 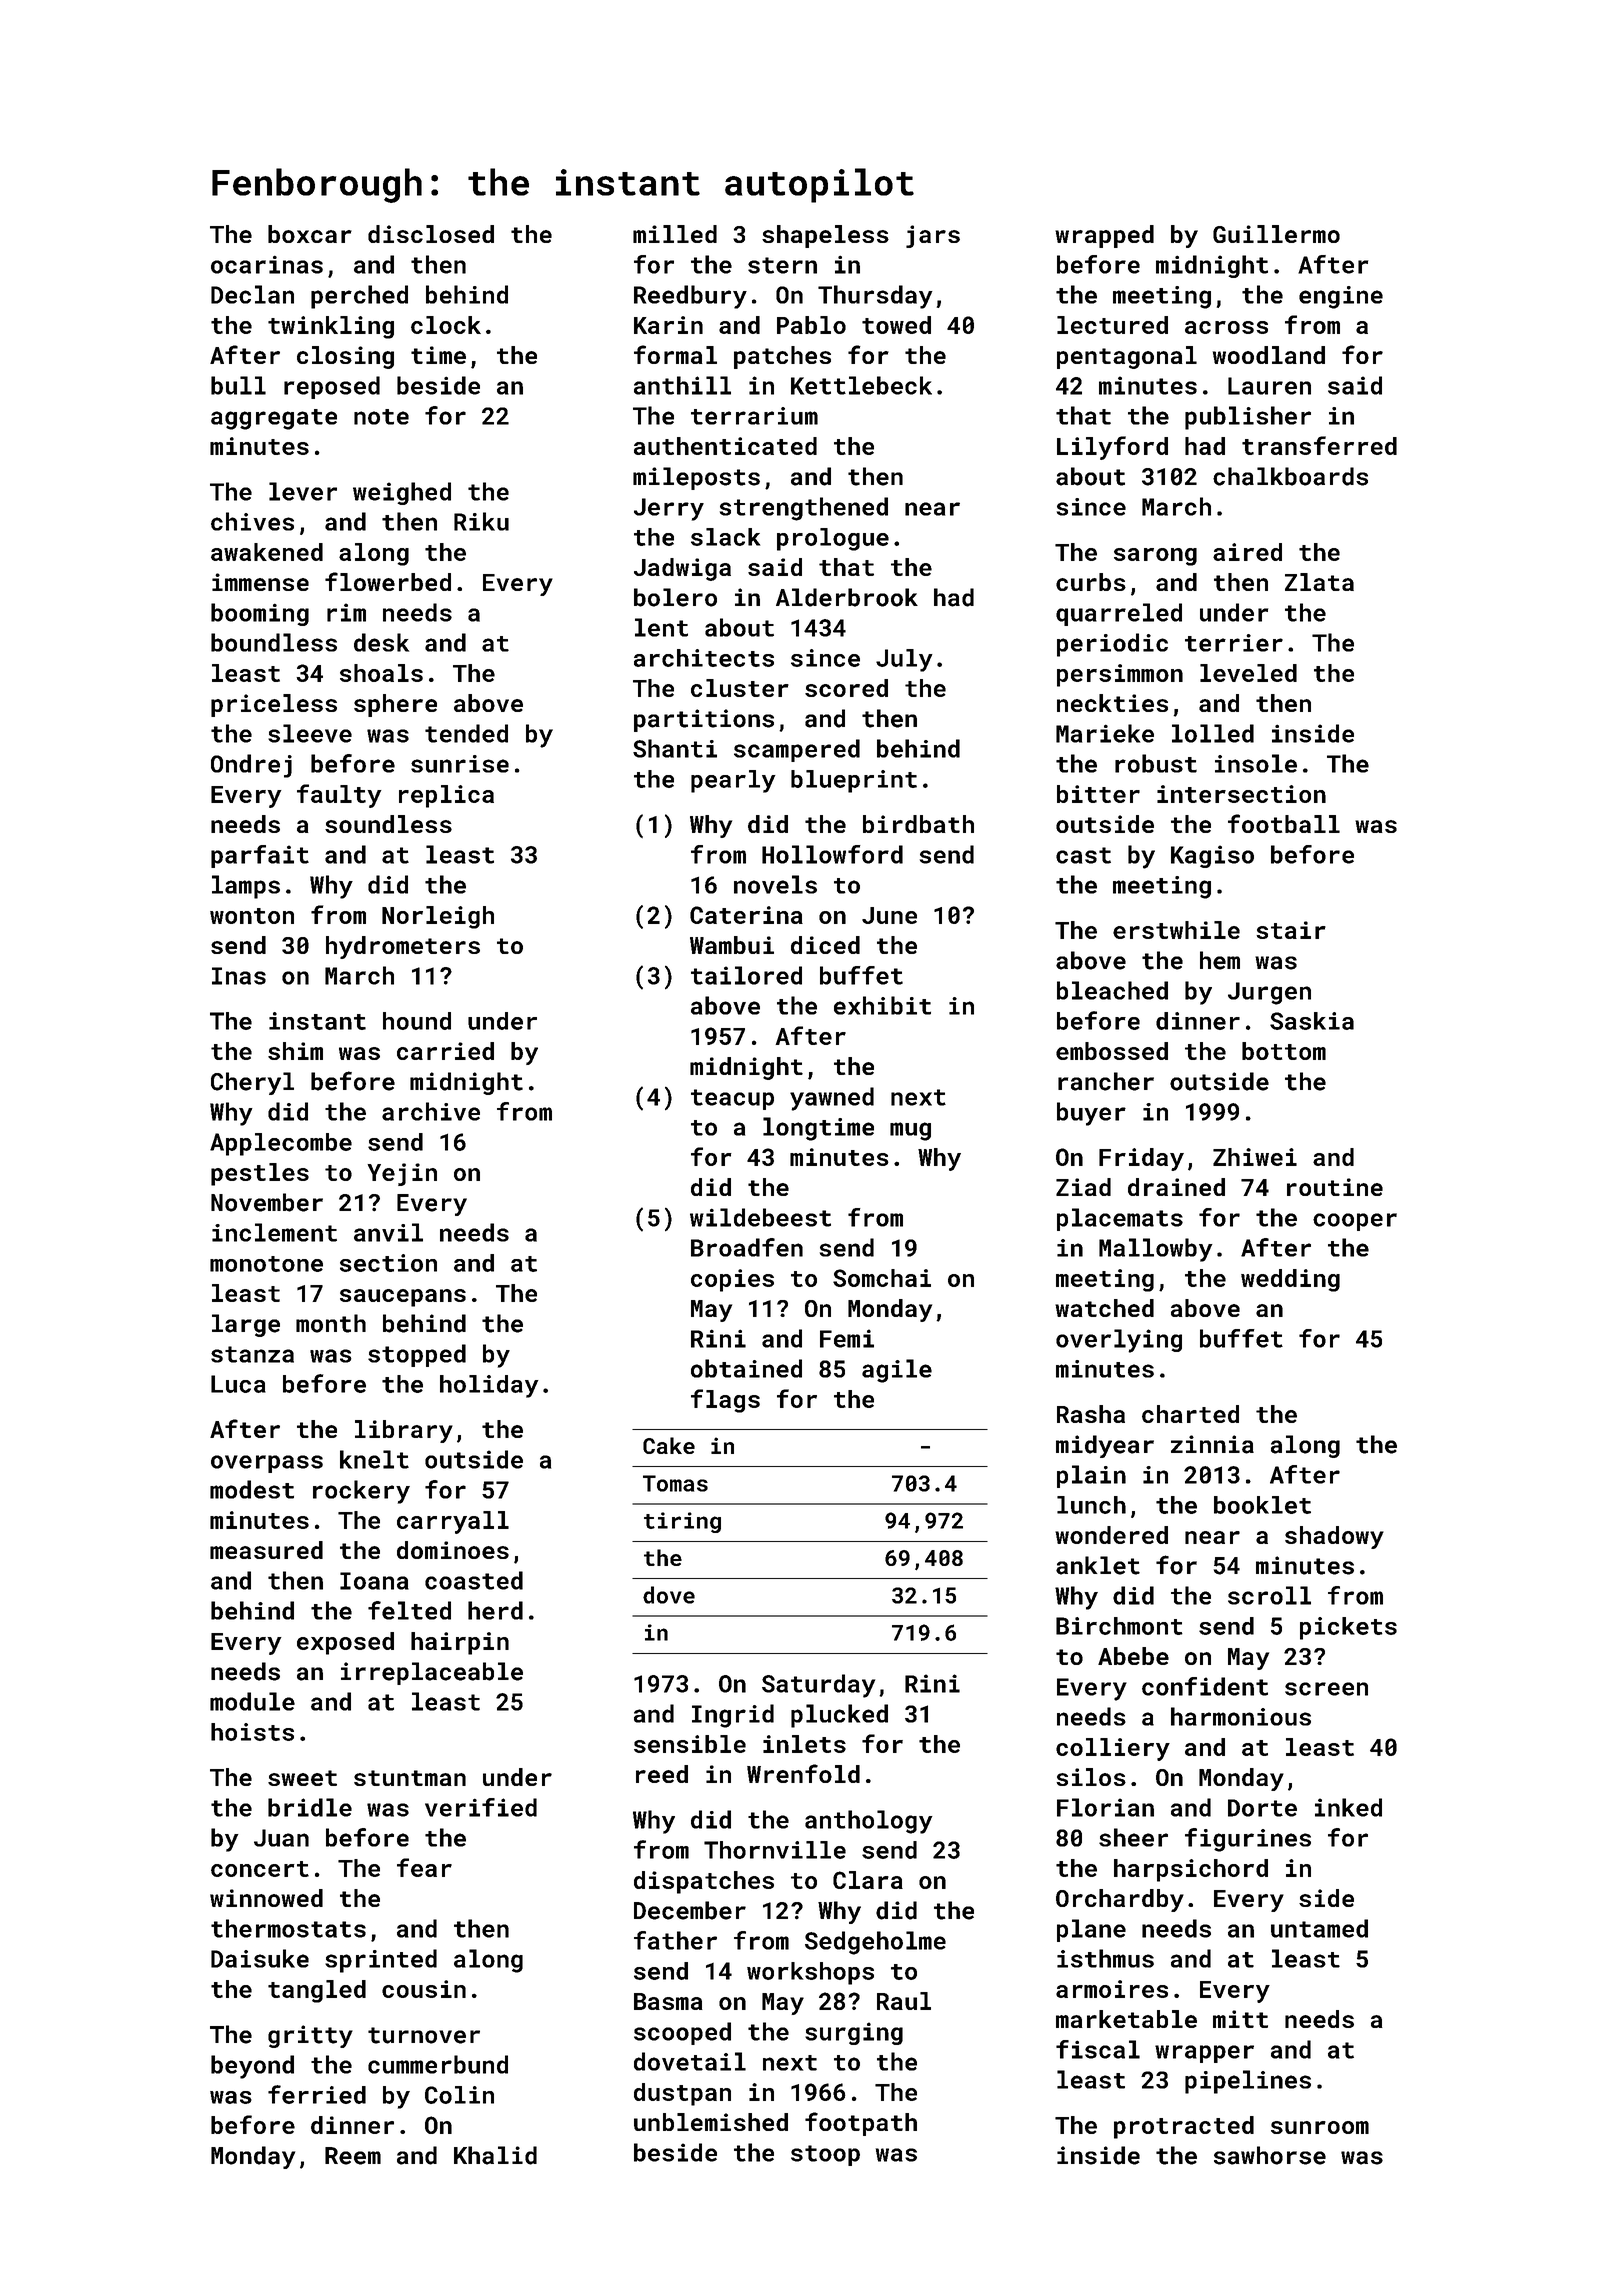 I want to click on hairpin, so click(x=460, y=1643).
